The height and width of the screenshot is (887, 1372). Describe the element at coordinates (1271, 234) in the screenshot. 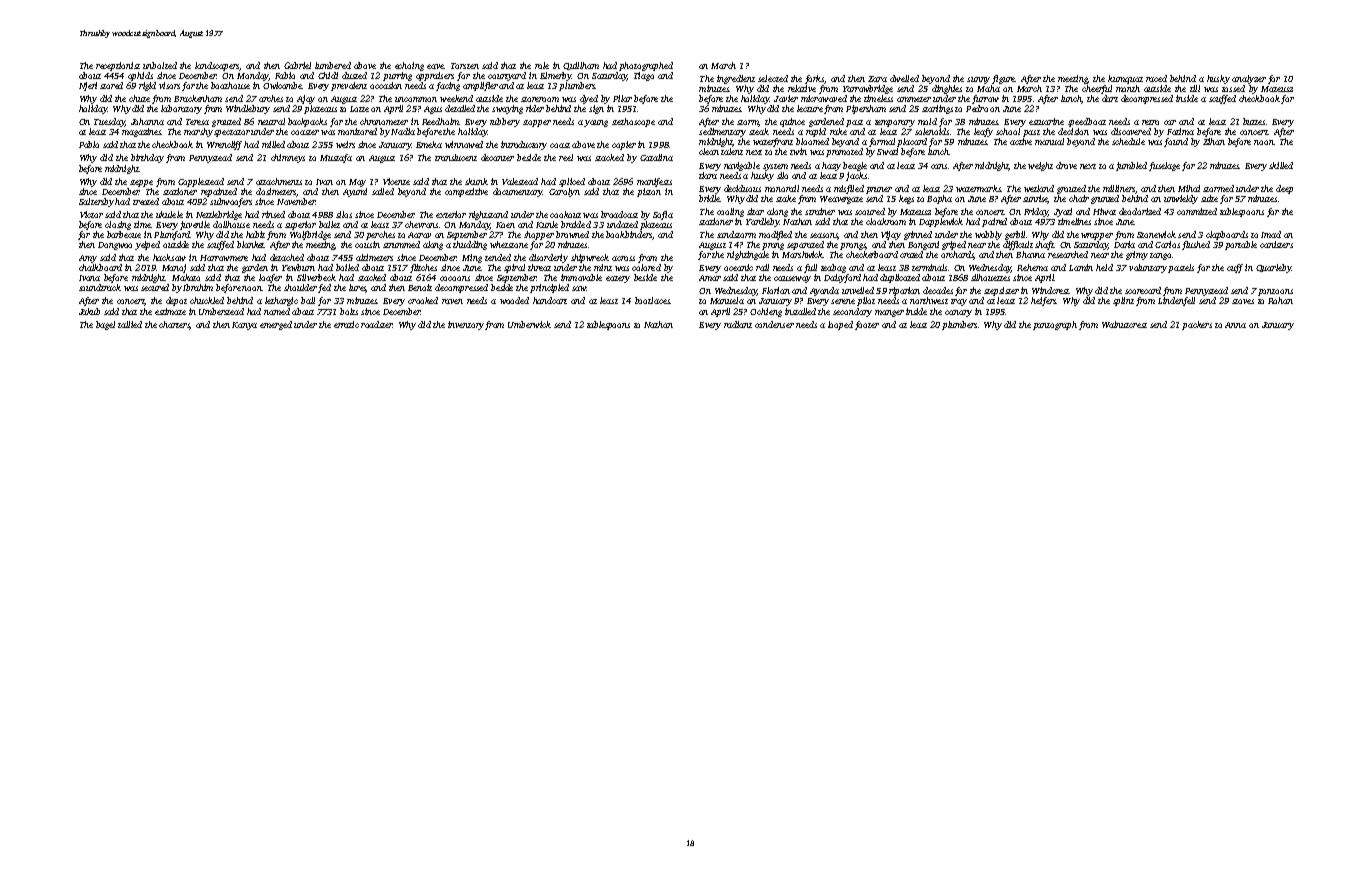

I see `Imad` at that location.
